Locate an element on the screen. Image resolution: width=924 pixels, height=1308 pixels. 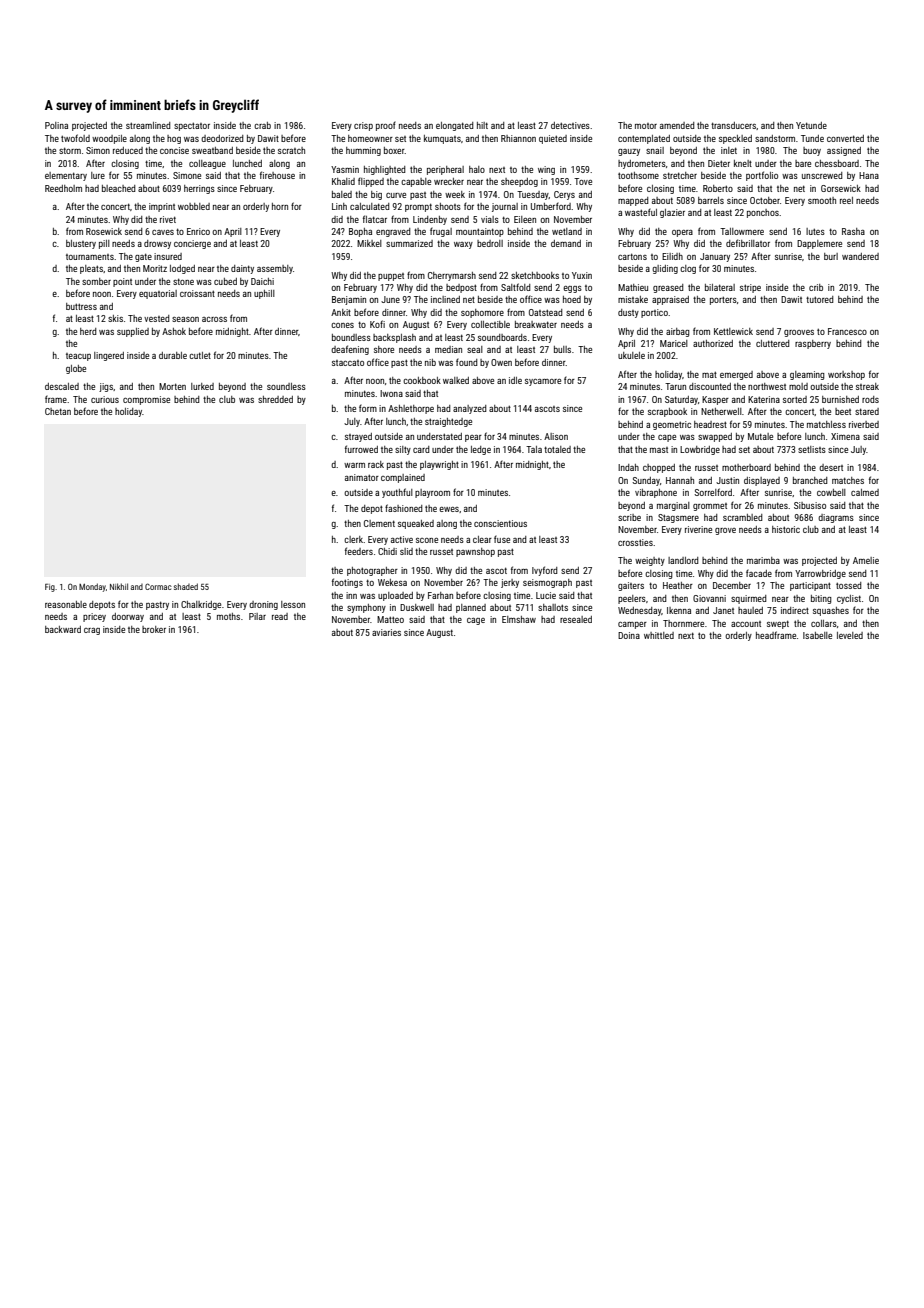
broker is located at coordinates (154, 629).
